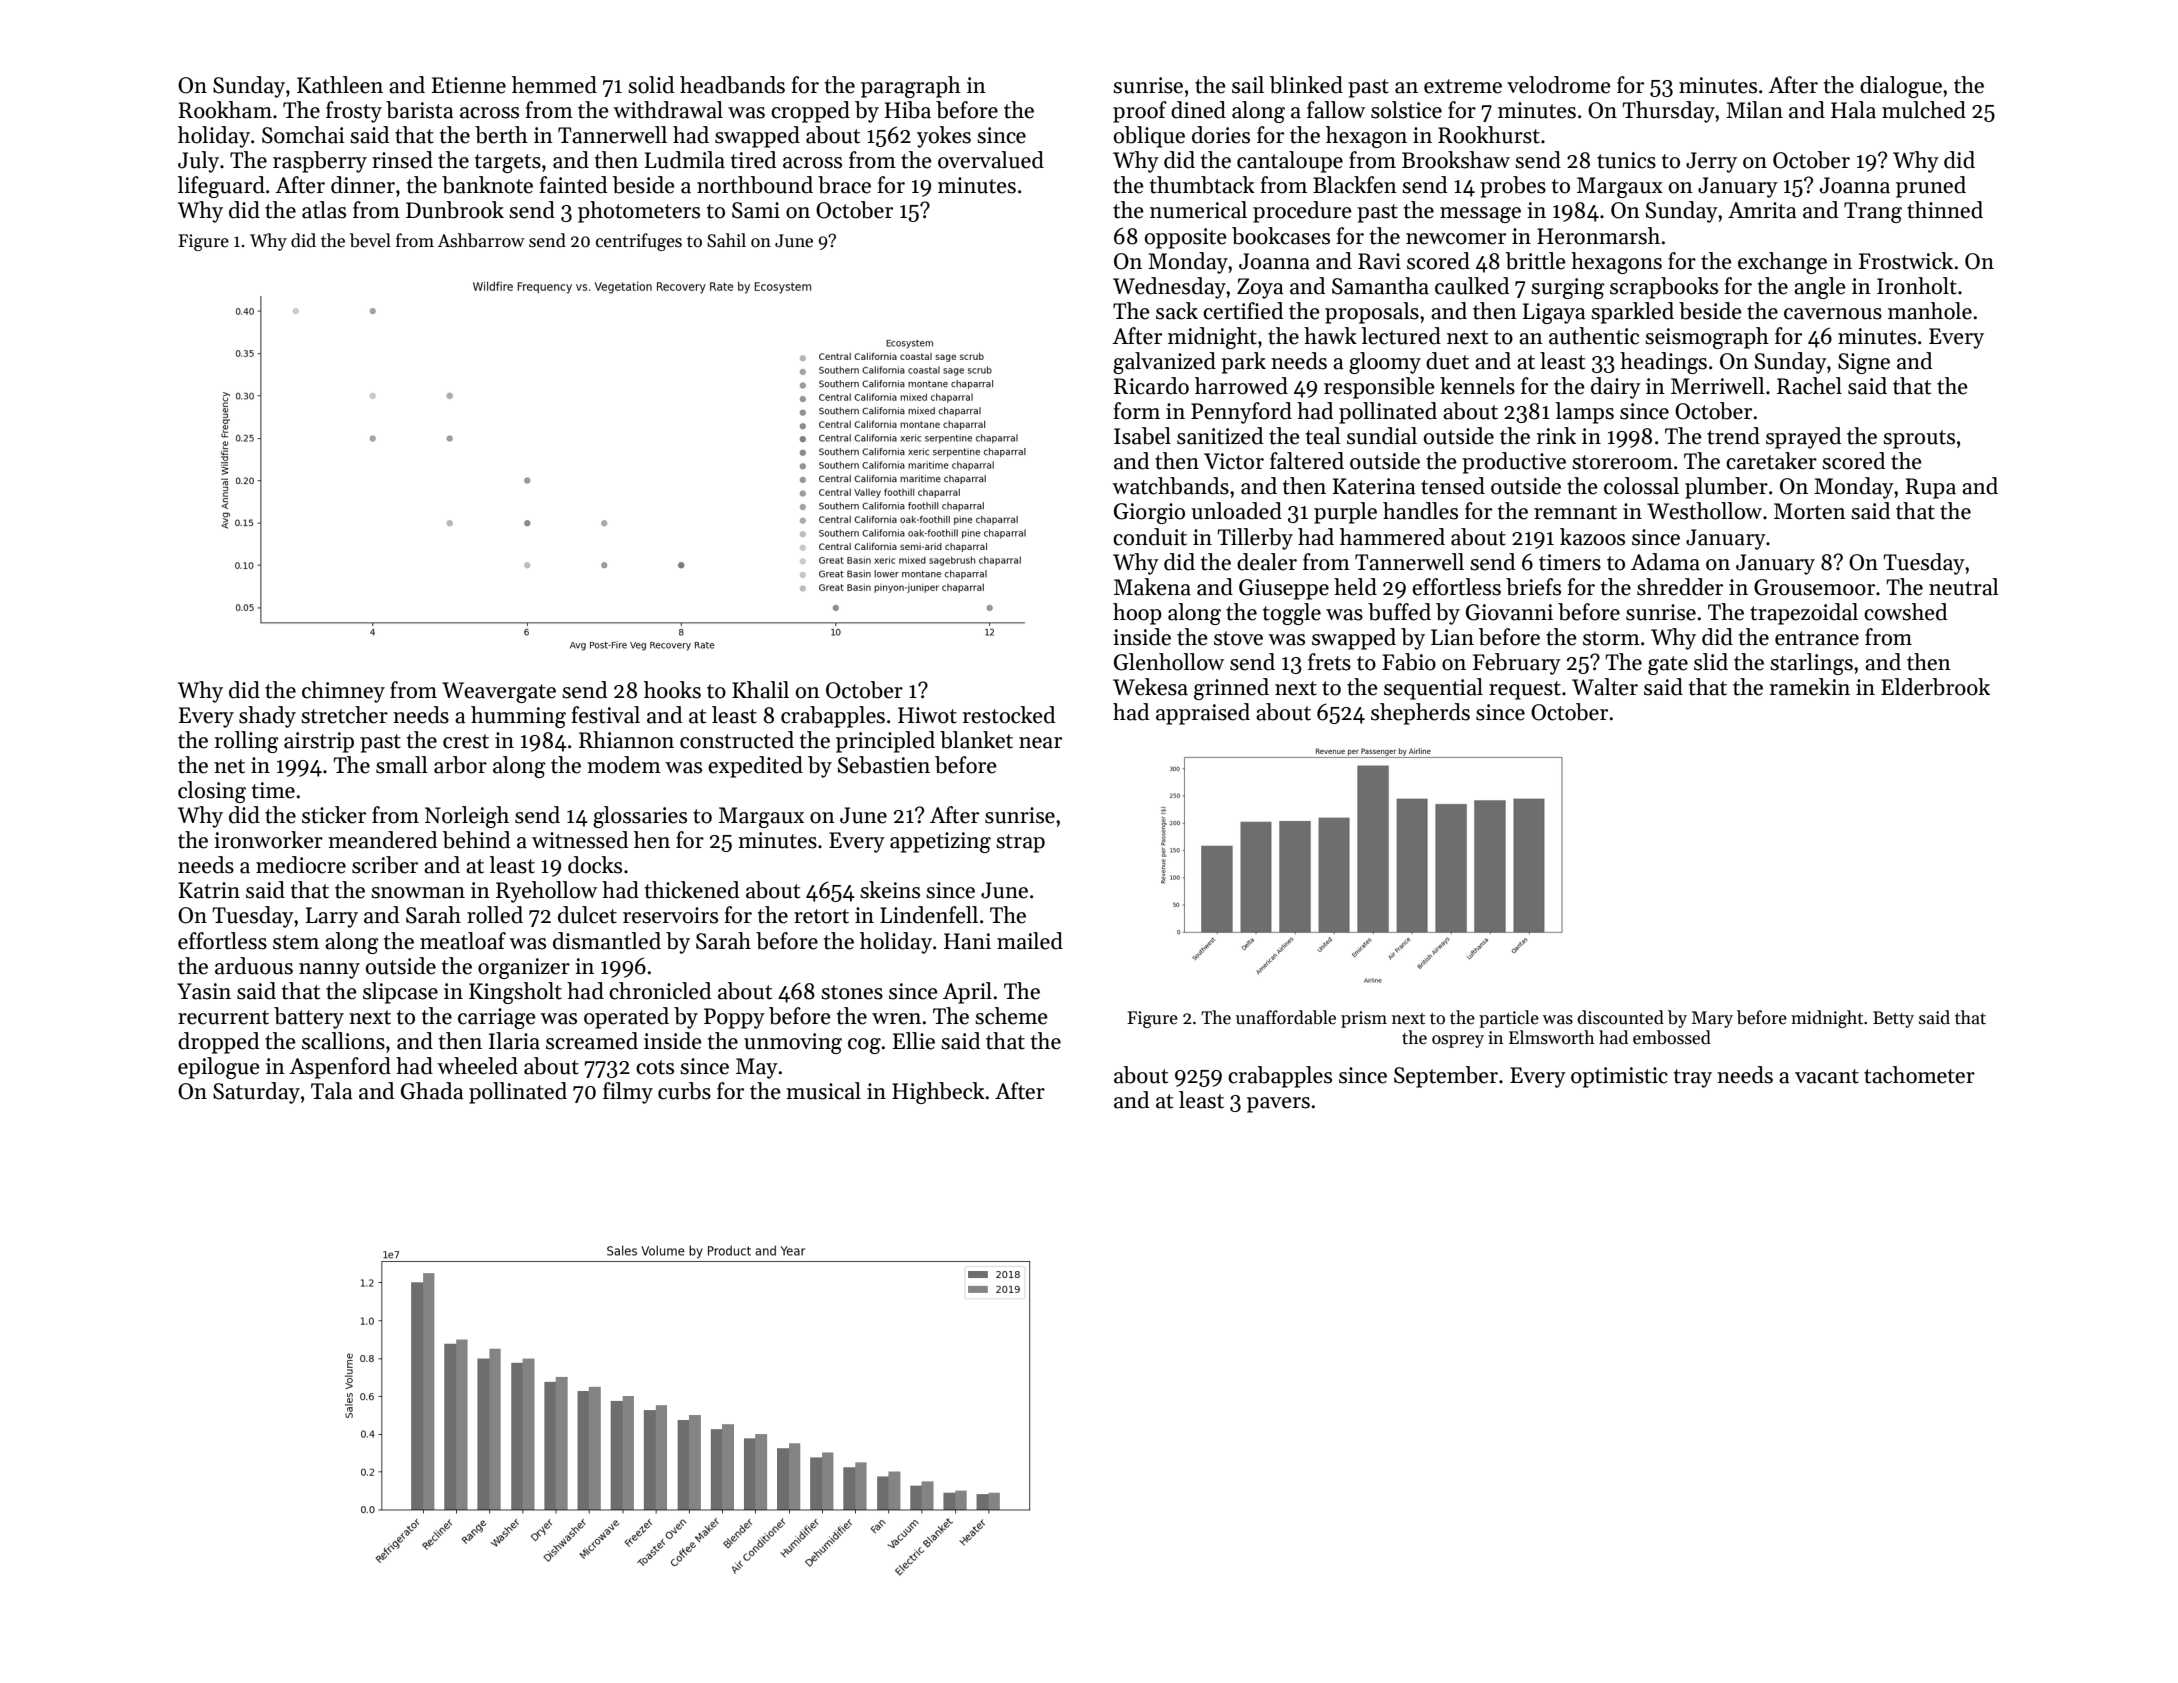 This screenshot has height=1683, width=2178. What do you see at coordinates (1864, 363) in the screenshot?
I see `Signe` at bounding box center [1864, 363].
